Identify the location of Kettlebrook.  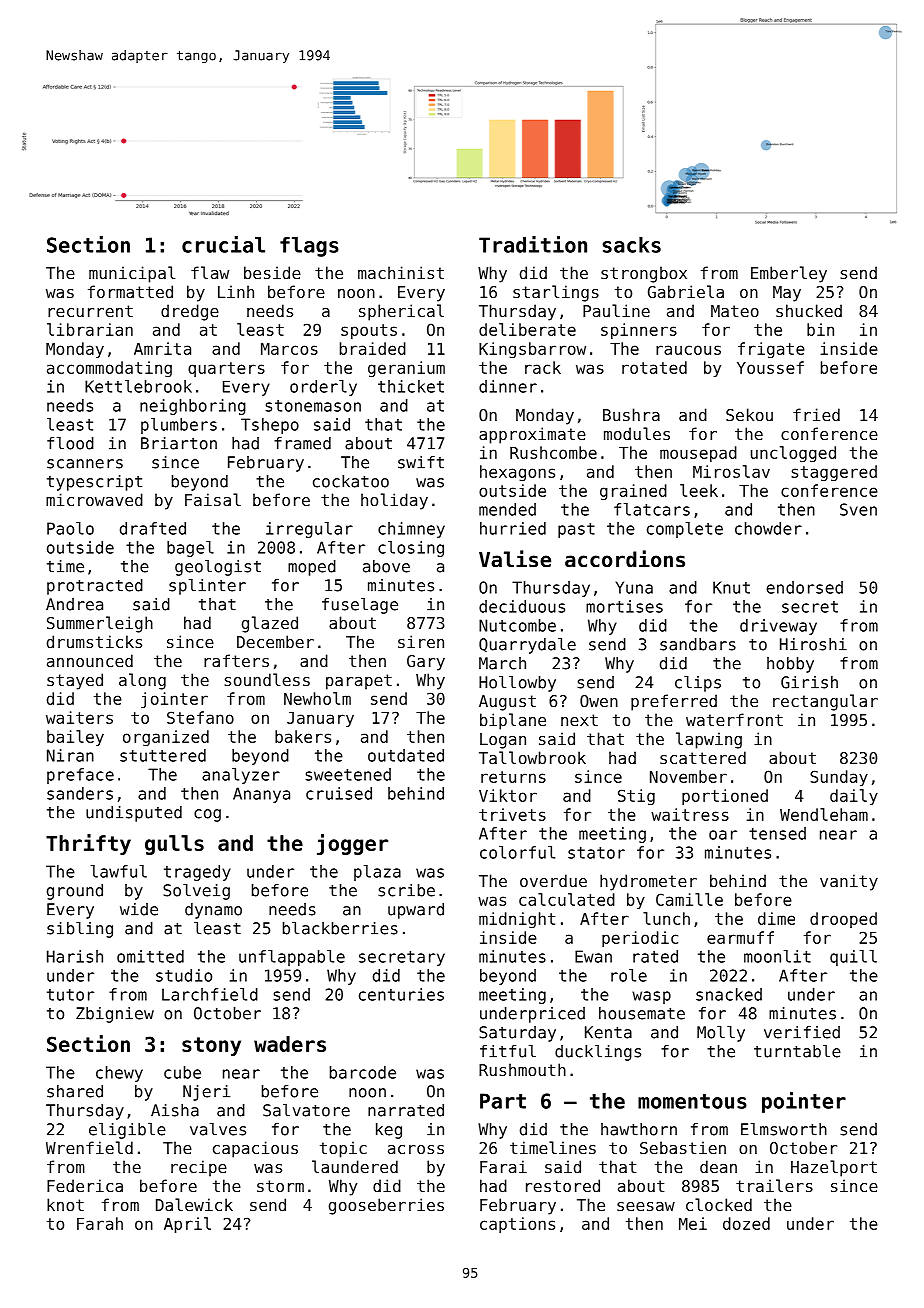
(138, 386).
